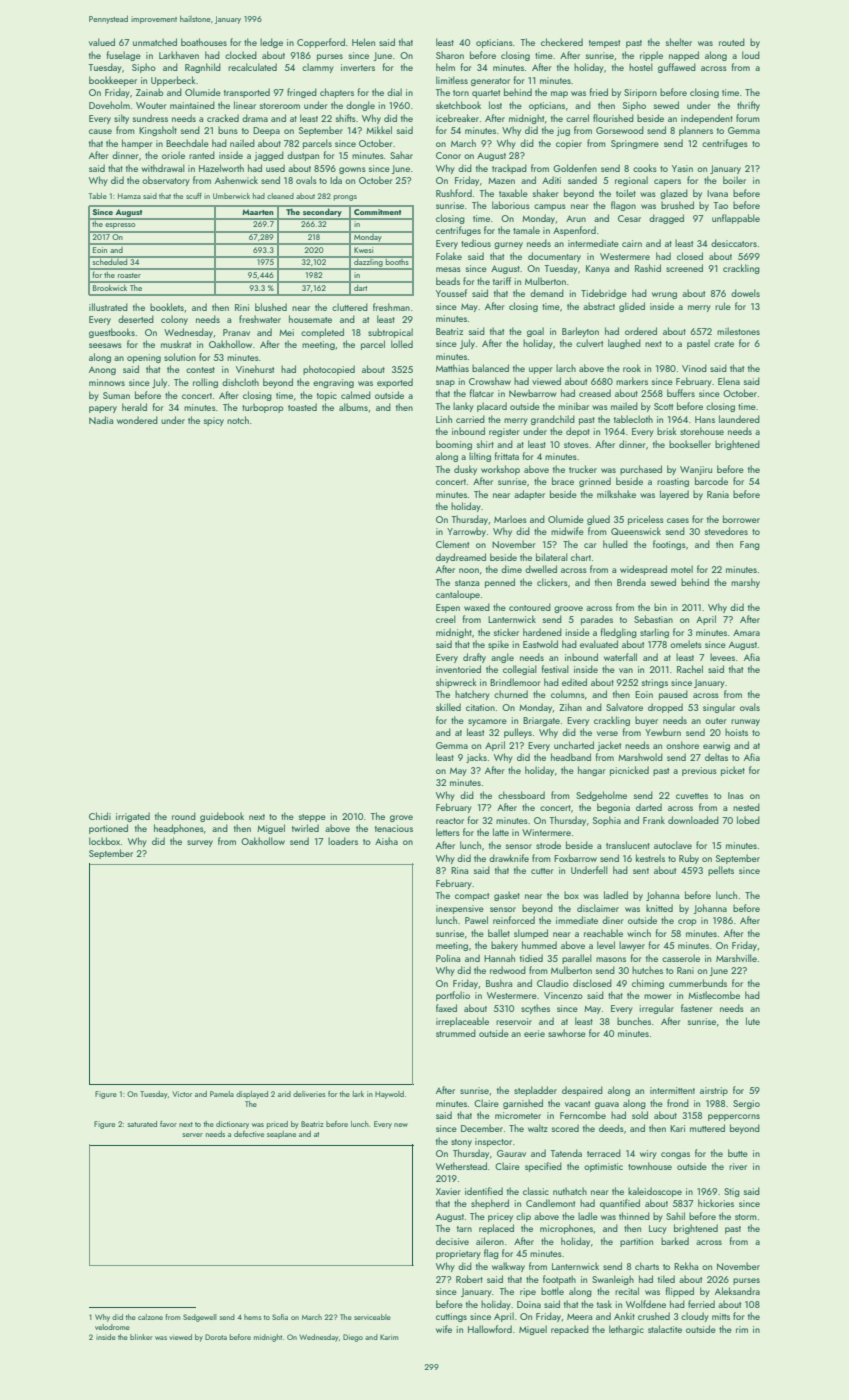 This screenshot has height=1400, width=849. I want to click on boathouses, so click(204, 42).
